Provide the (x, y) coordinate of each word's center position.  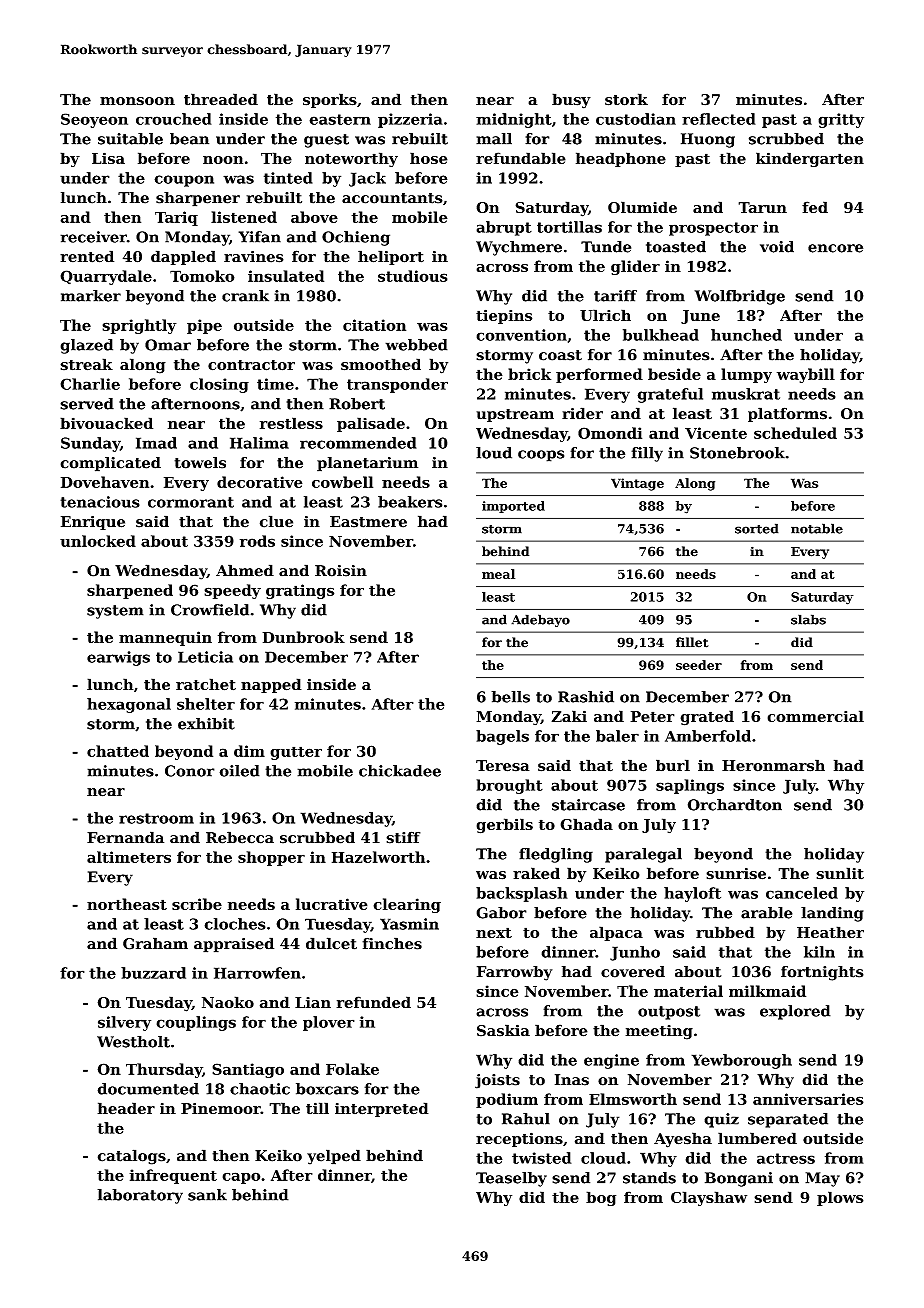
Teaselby (511, 1179)
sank (207, 1195)
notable (817, 528)
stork (626, 99)
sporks (330, 100)
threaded (221, 99)
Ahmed (245, 570)
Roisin (341, 571)
